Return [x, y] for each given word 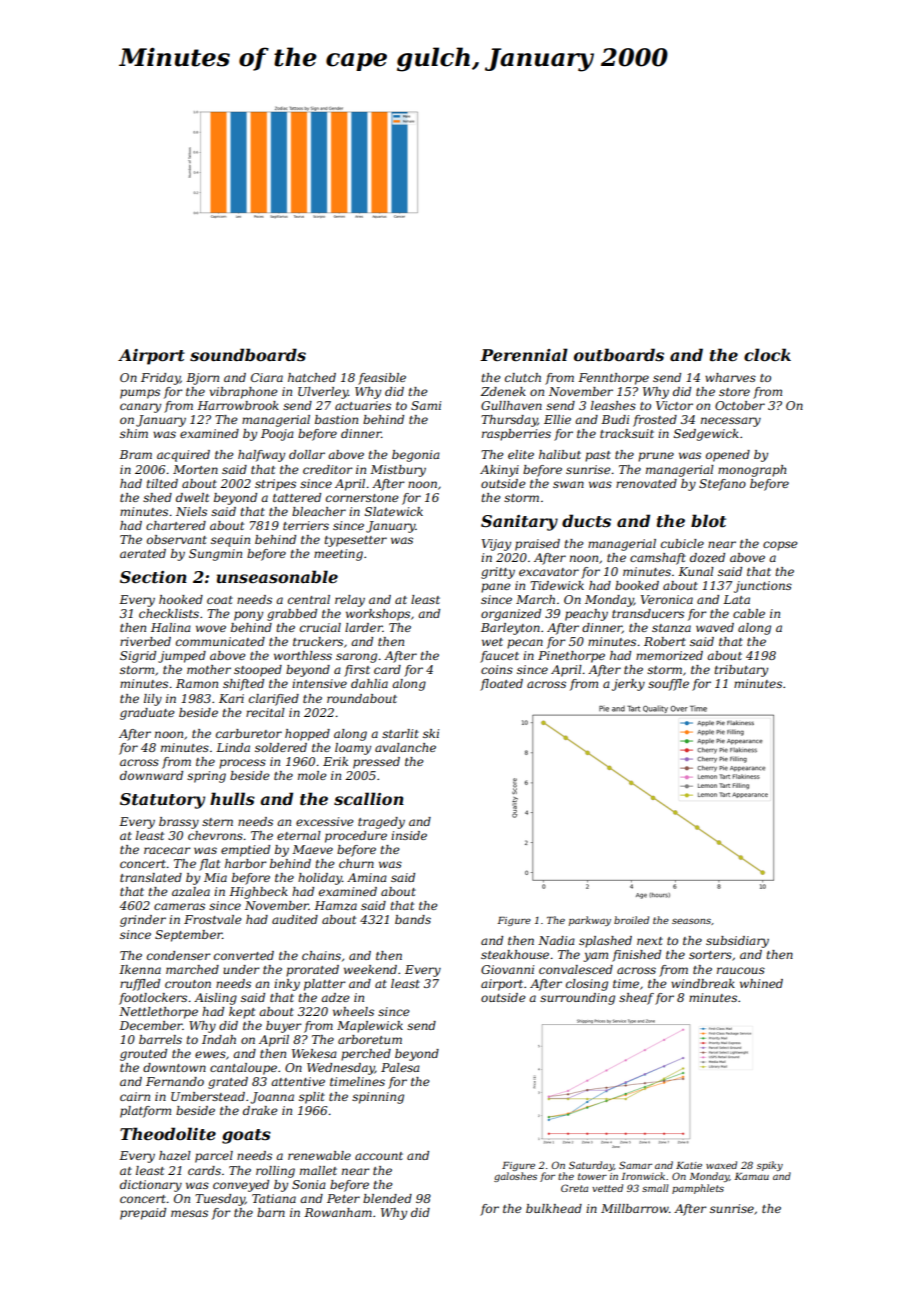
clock [767, 354]
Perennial [524, 354]
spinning [378, 1098]
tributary [741, 671]
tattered [297, 497]
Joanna [272, 1098]
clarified [274, 700]
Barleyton [510, 629]
